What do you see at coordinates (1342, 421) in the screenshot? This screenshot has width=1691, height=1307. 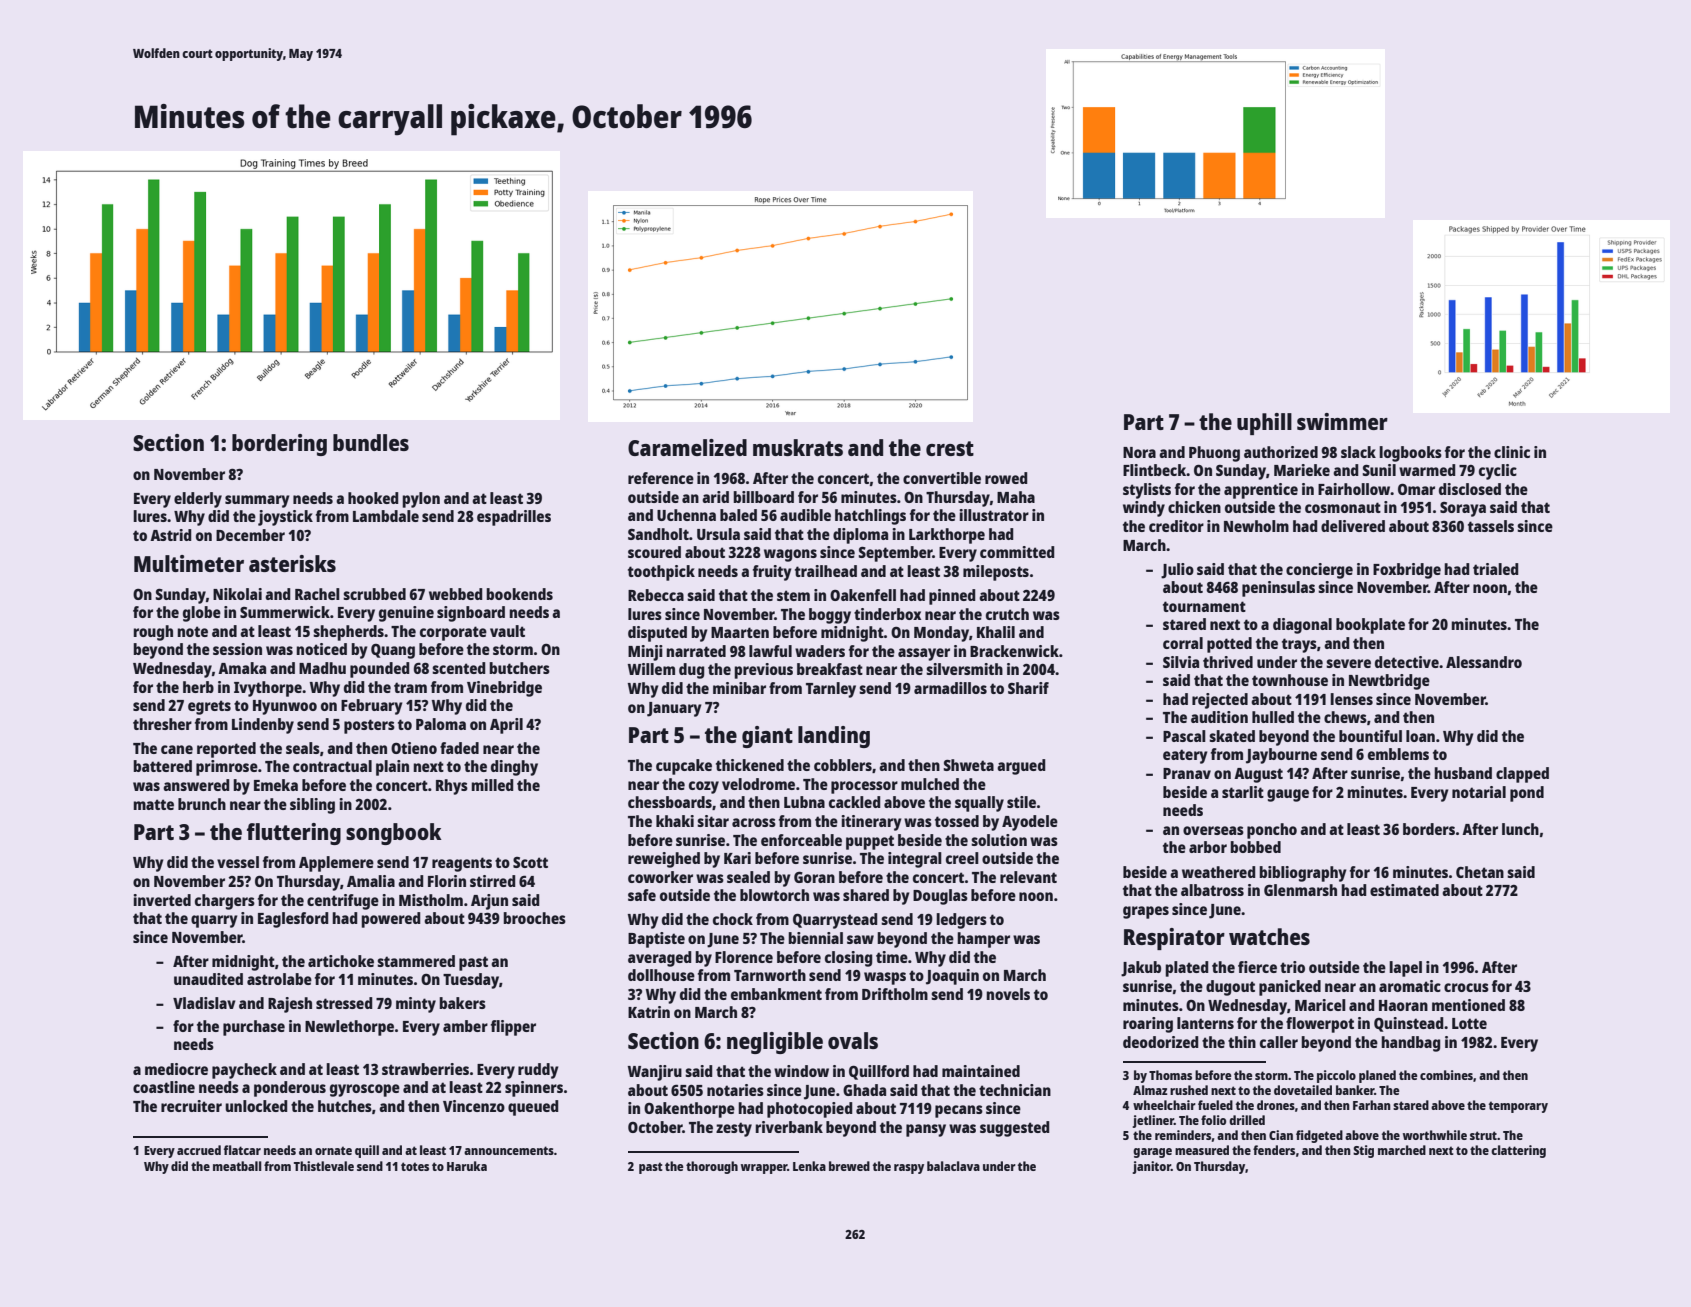 I see `swimmer` at bounding box center [1342, 421].
